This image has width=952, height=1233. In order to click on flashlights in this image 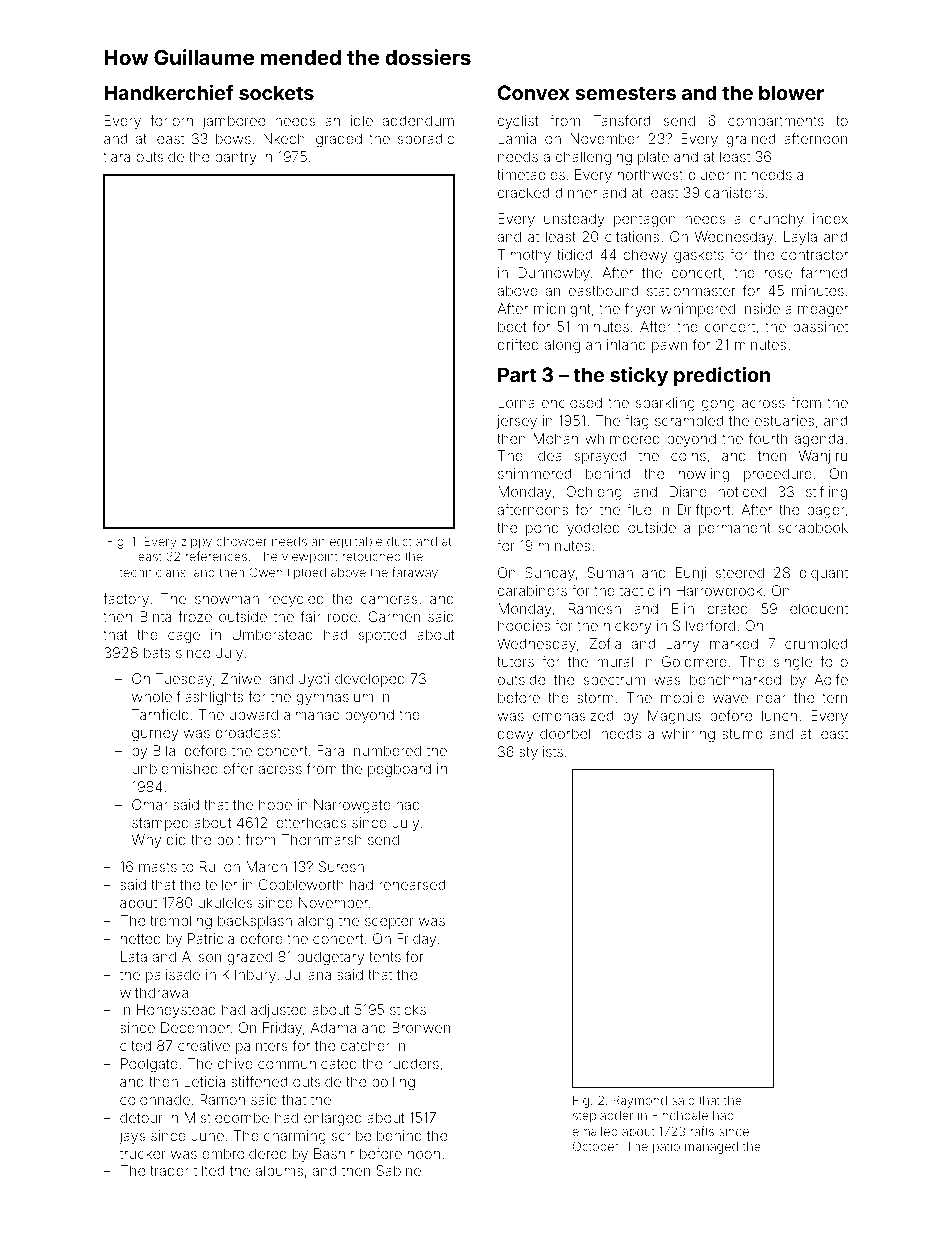, I will do `click(210, 698)`.
